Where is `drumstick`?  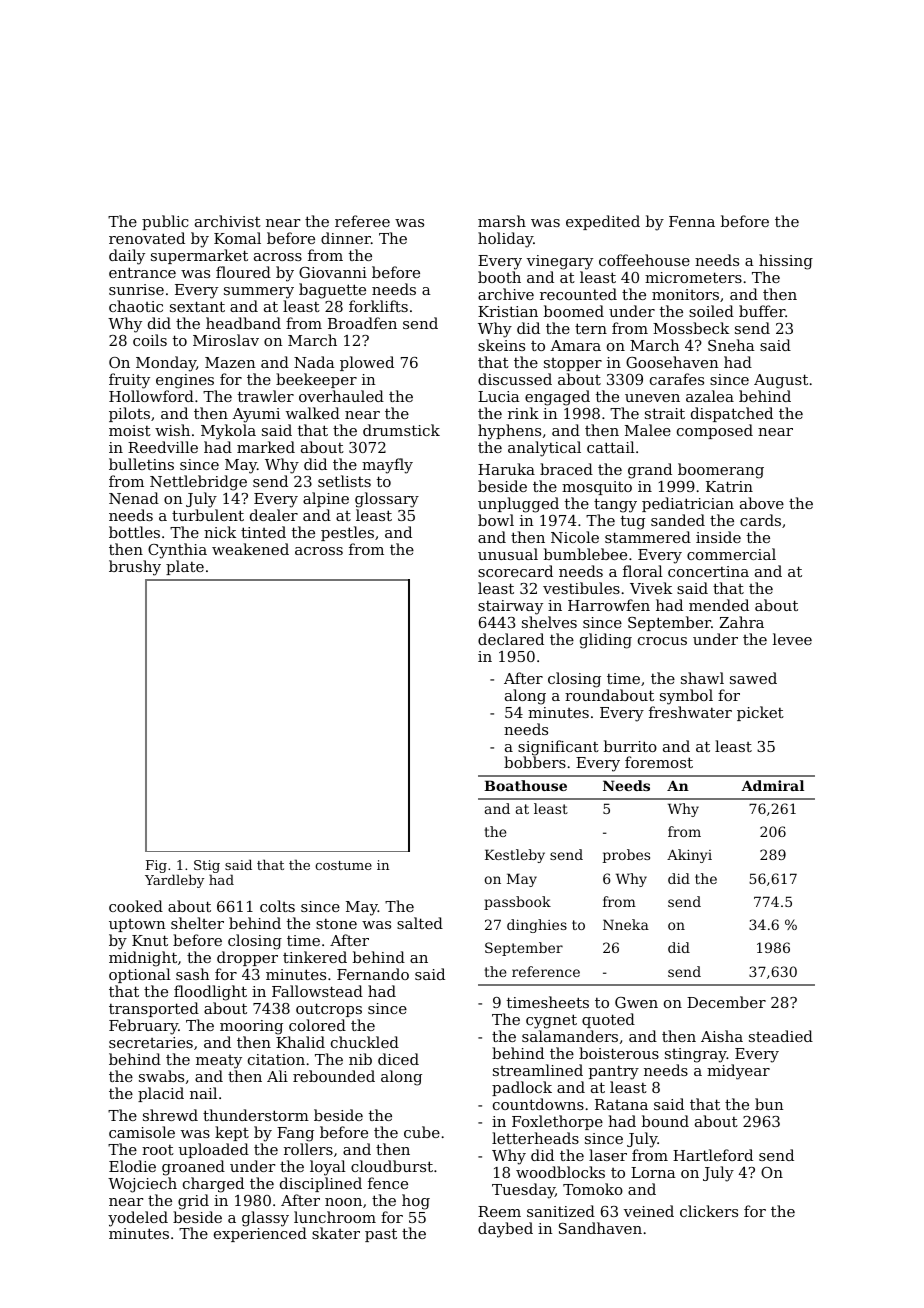
drumstick is located at coordinates (401, 430).
